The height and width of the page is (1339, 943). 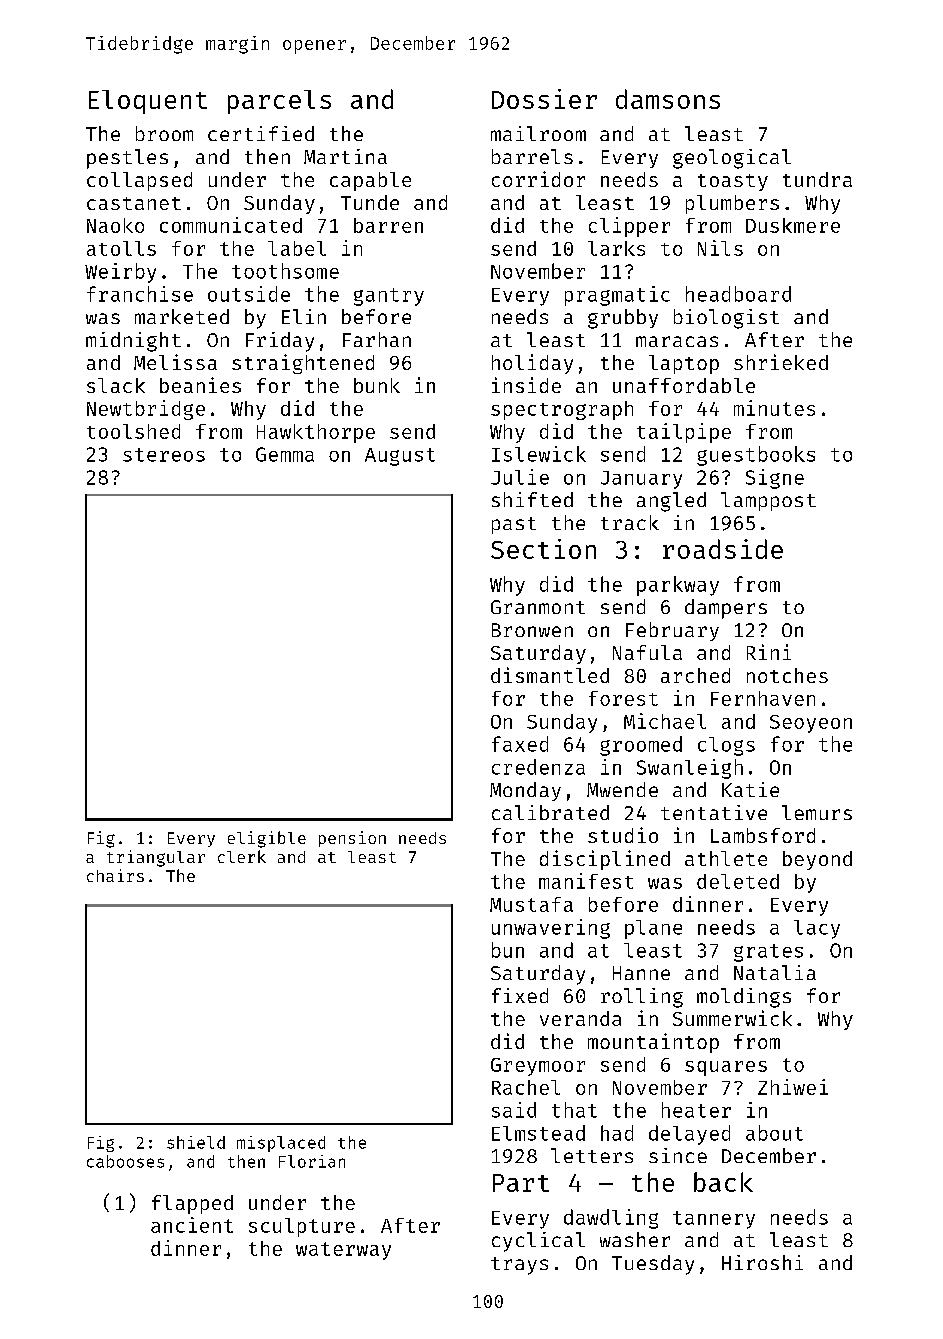 I want to click on sculpture, so click(x=302, y=1227).
